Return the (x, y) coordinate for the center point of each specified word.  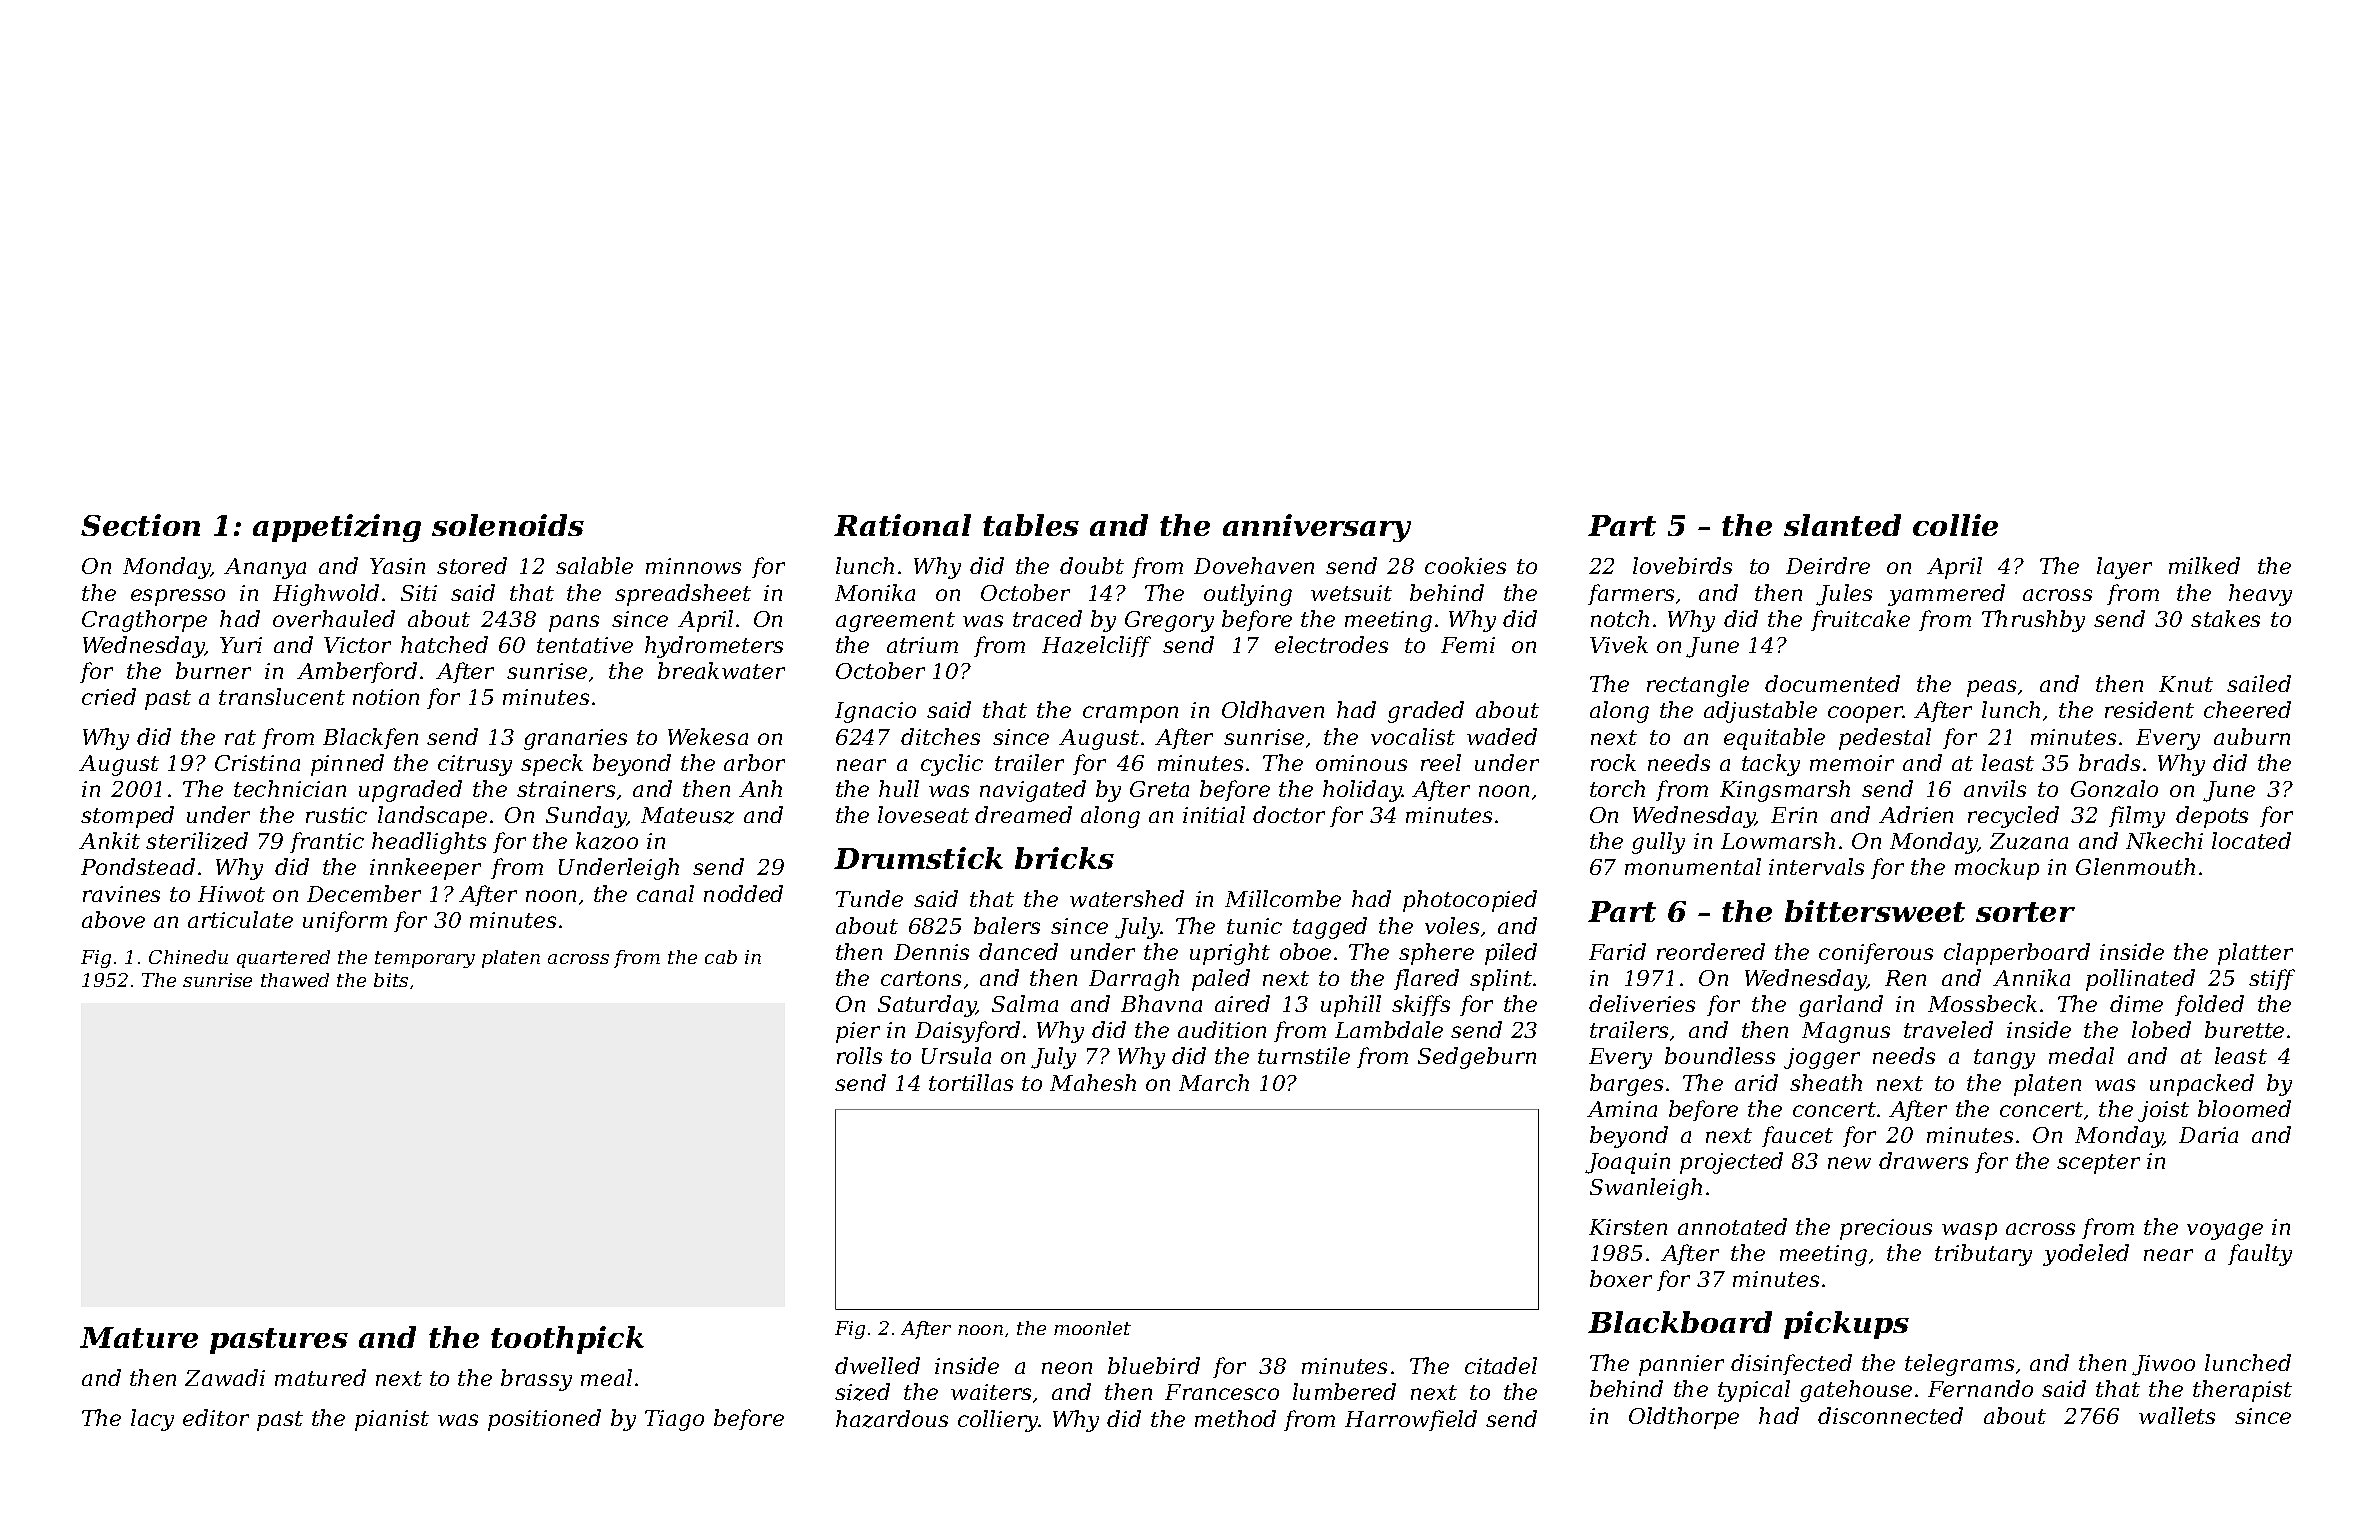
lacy (152, 1420)
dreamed (1023, 814)
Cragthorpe (144, 621)
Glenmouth (2135, 866)
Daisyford (967, 1032)
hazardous (892, 1419)
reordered (1711, 951)
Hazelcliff (1096, 646)
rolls (859, 1055)
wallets (2177, 1415)
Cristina (257, 763)
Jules (1844, 595)
